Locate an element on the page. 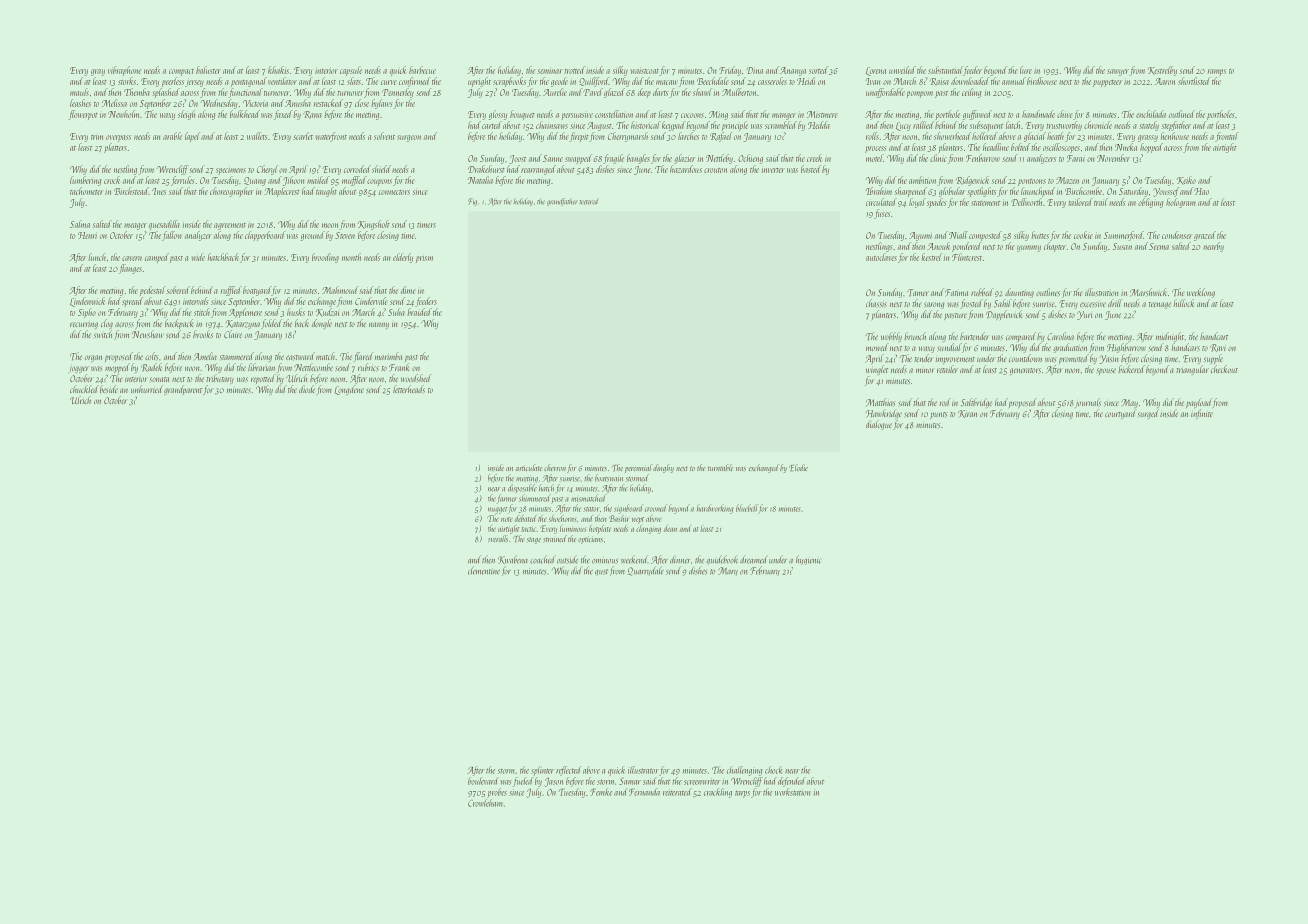 The width and height of the page is (1308, 924). gray is located at coordinates (98, 72).
